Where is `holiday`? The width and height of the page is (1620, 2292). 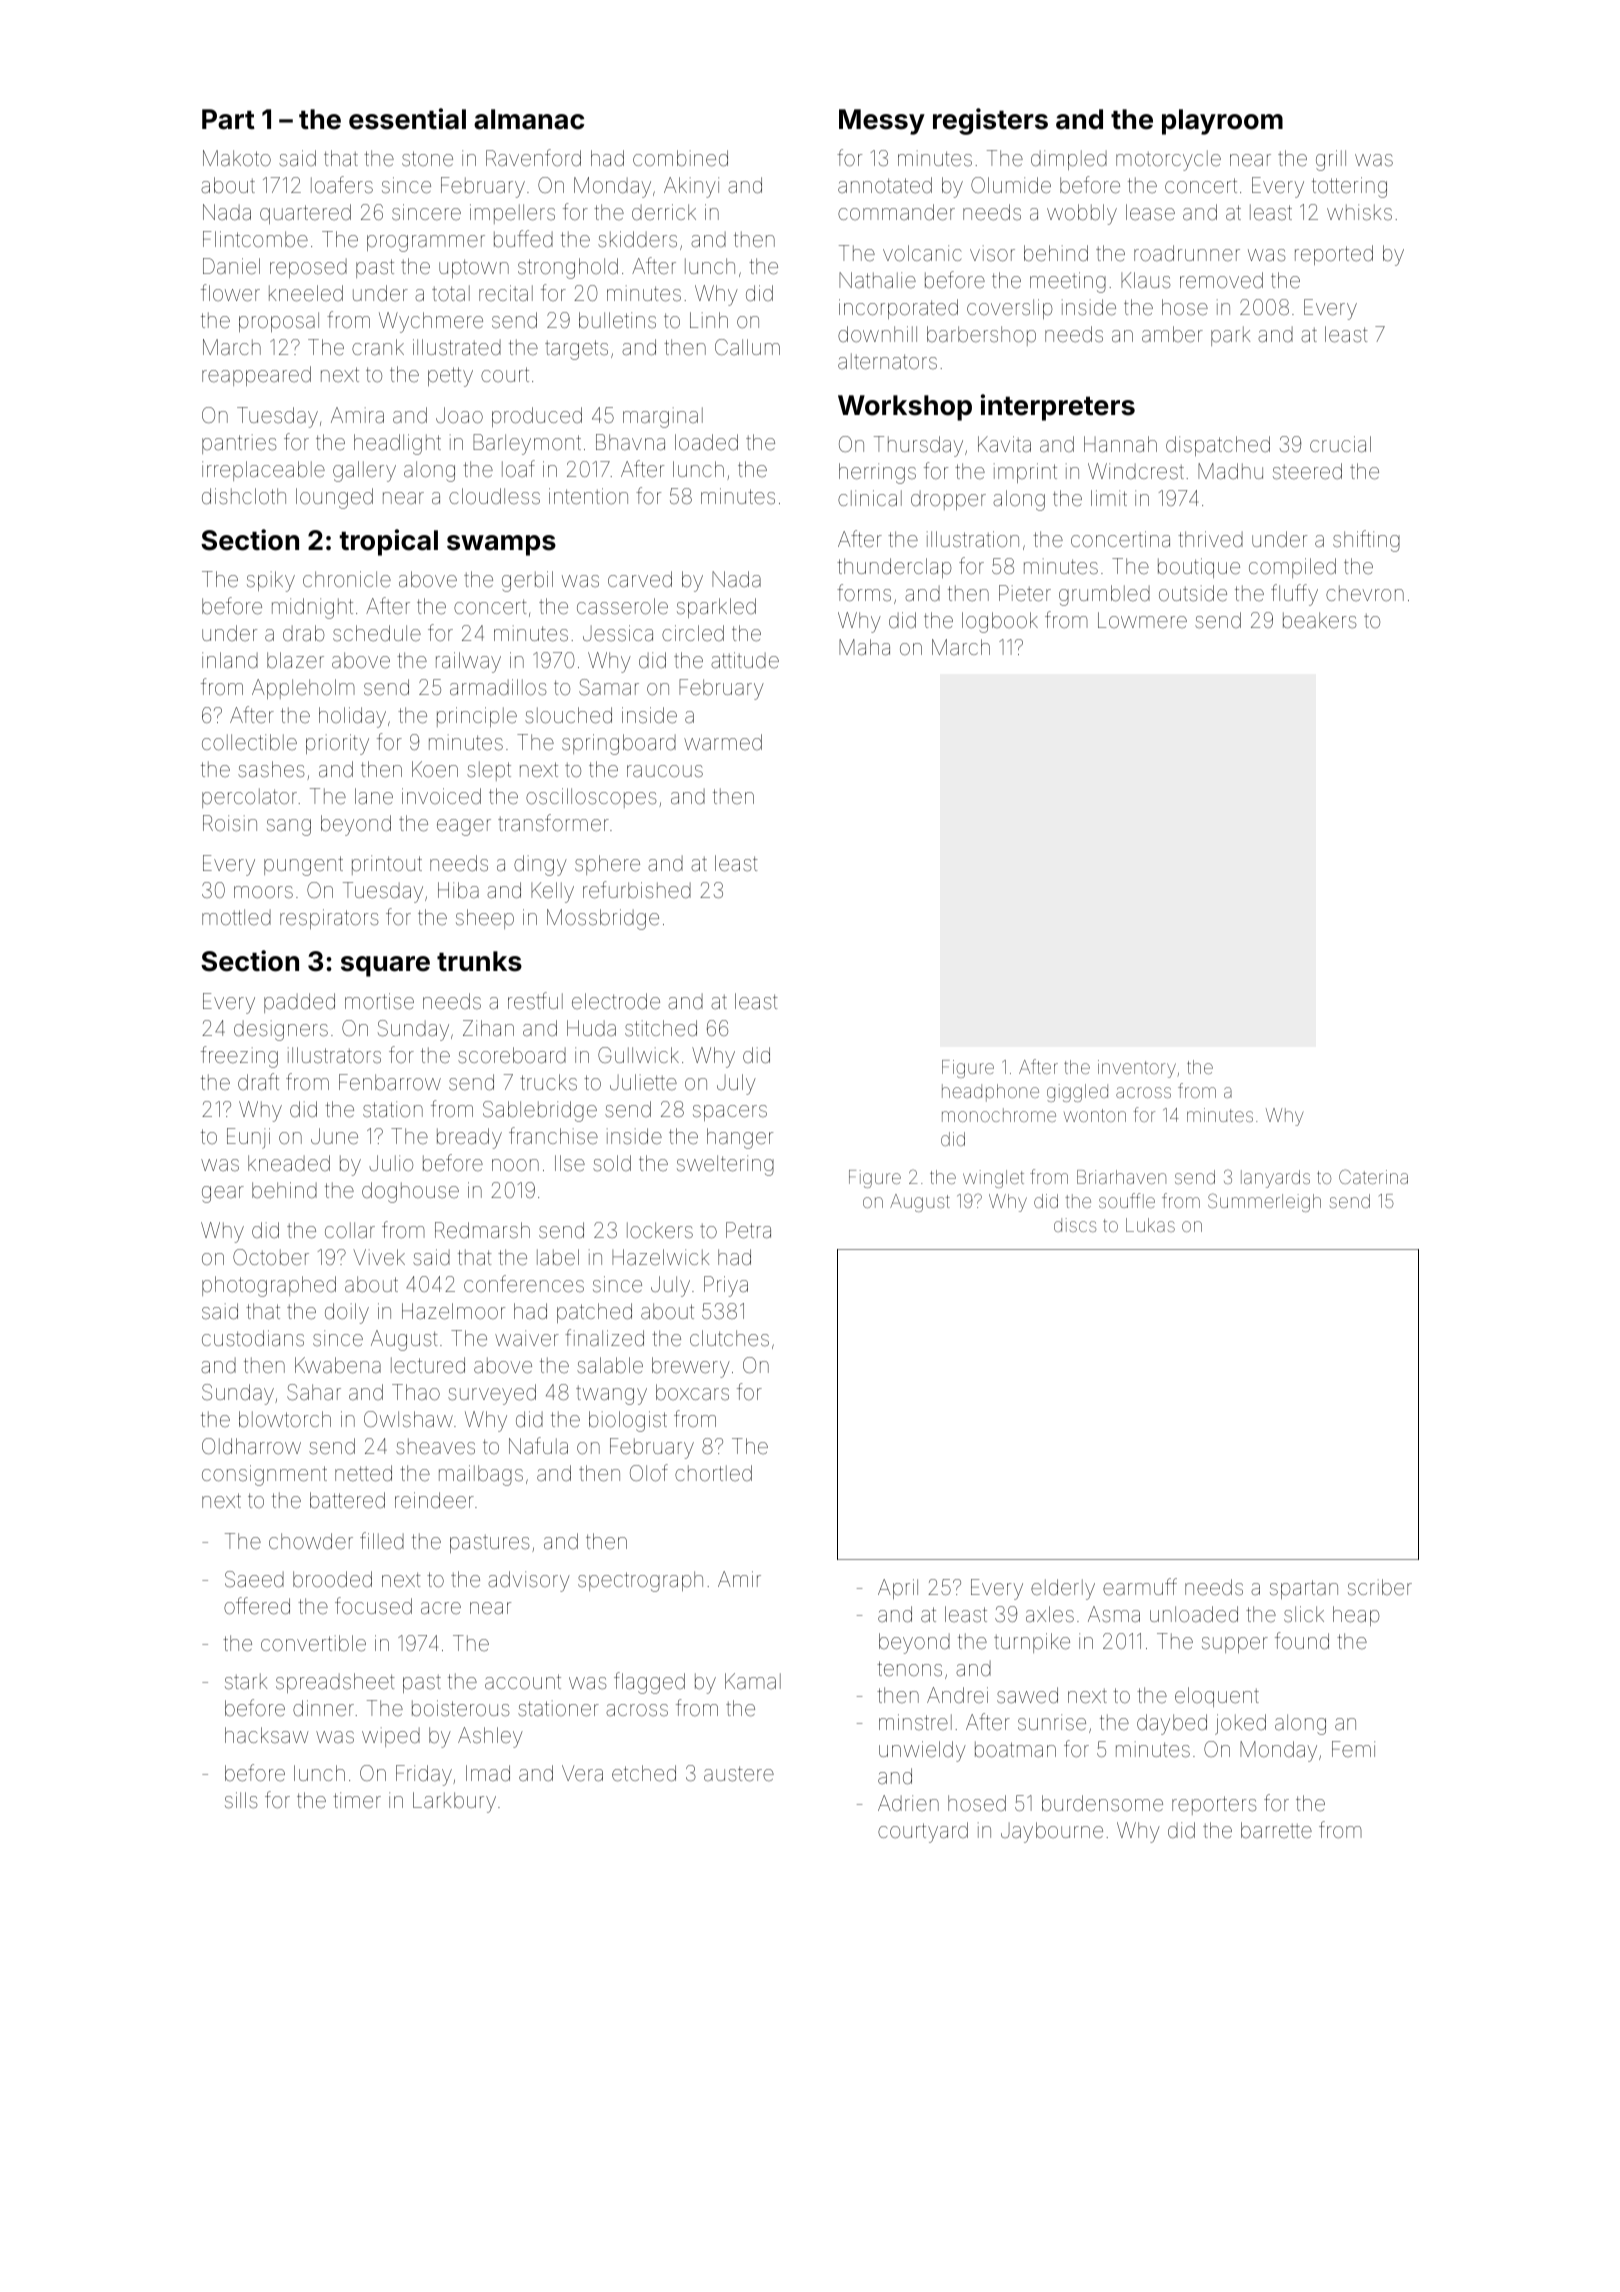
holiday is located at coordinates (352, 717).
